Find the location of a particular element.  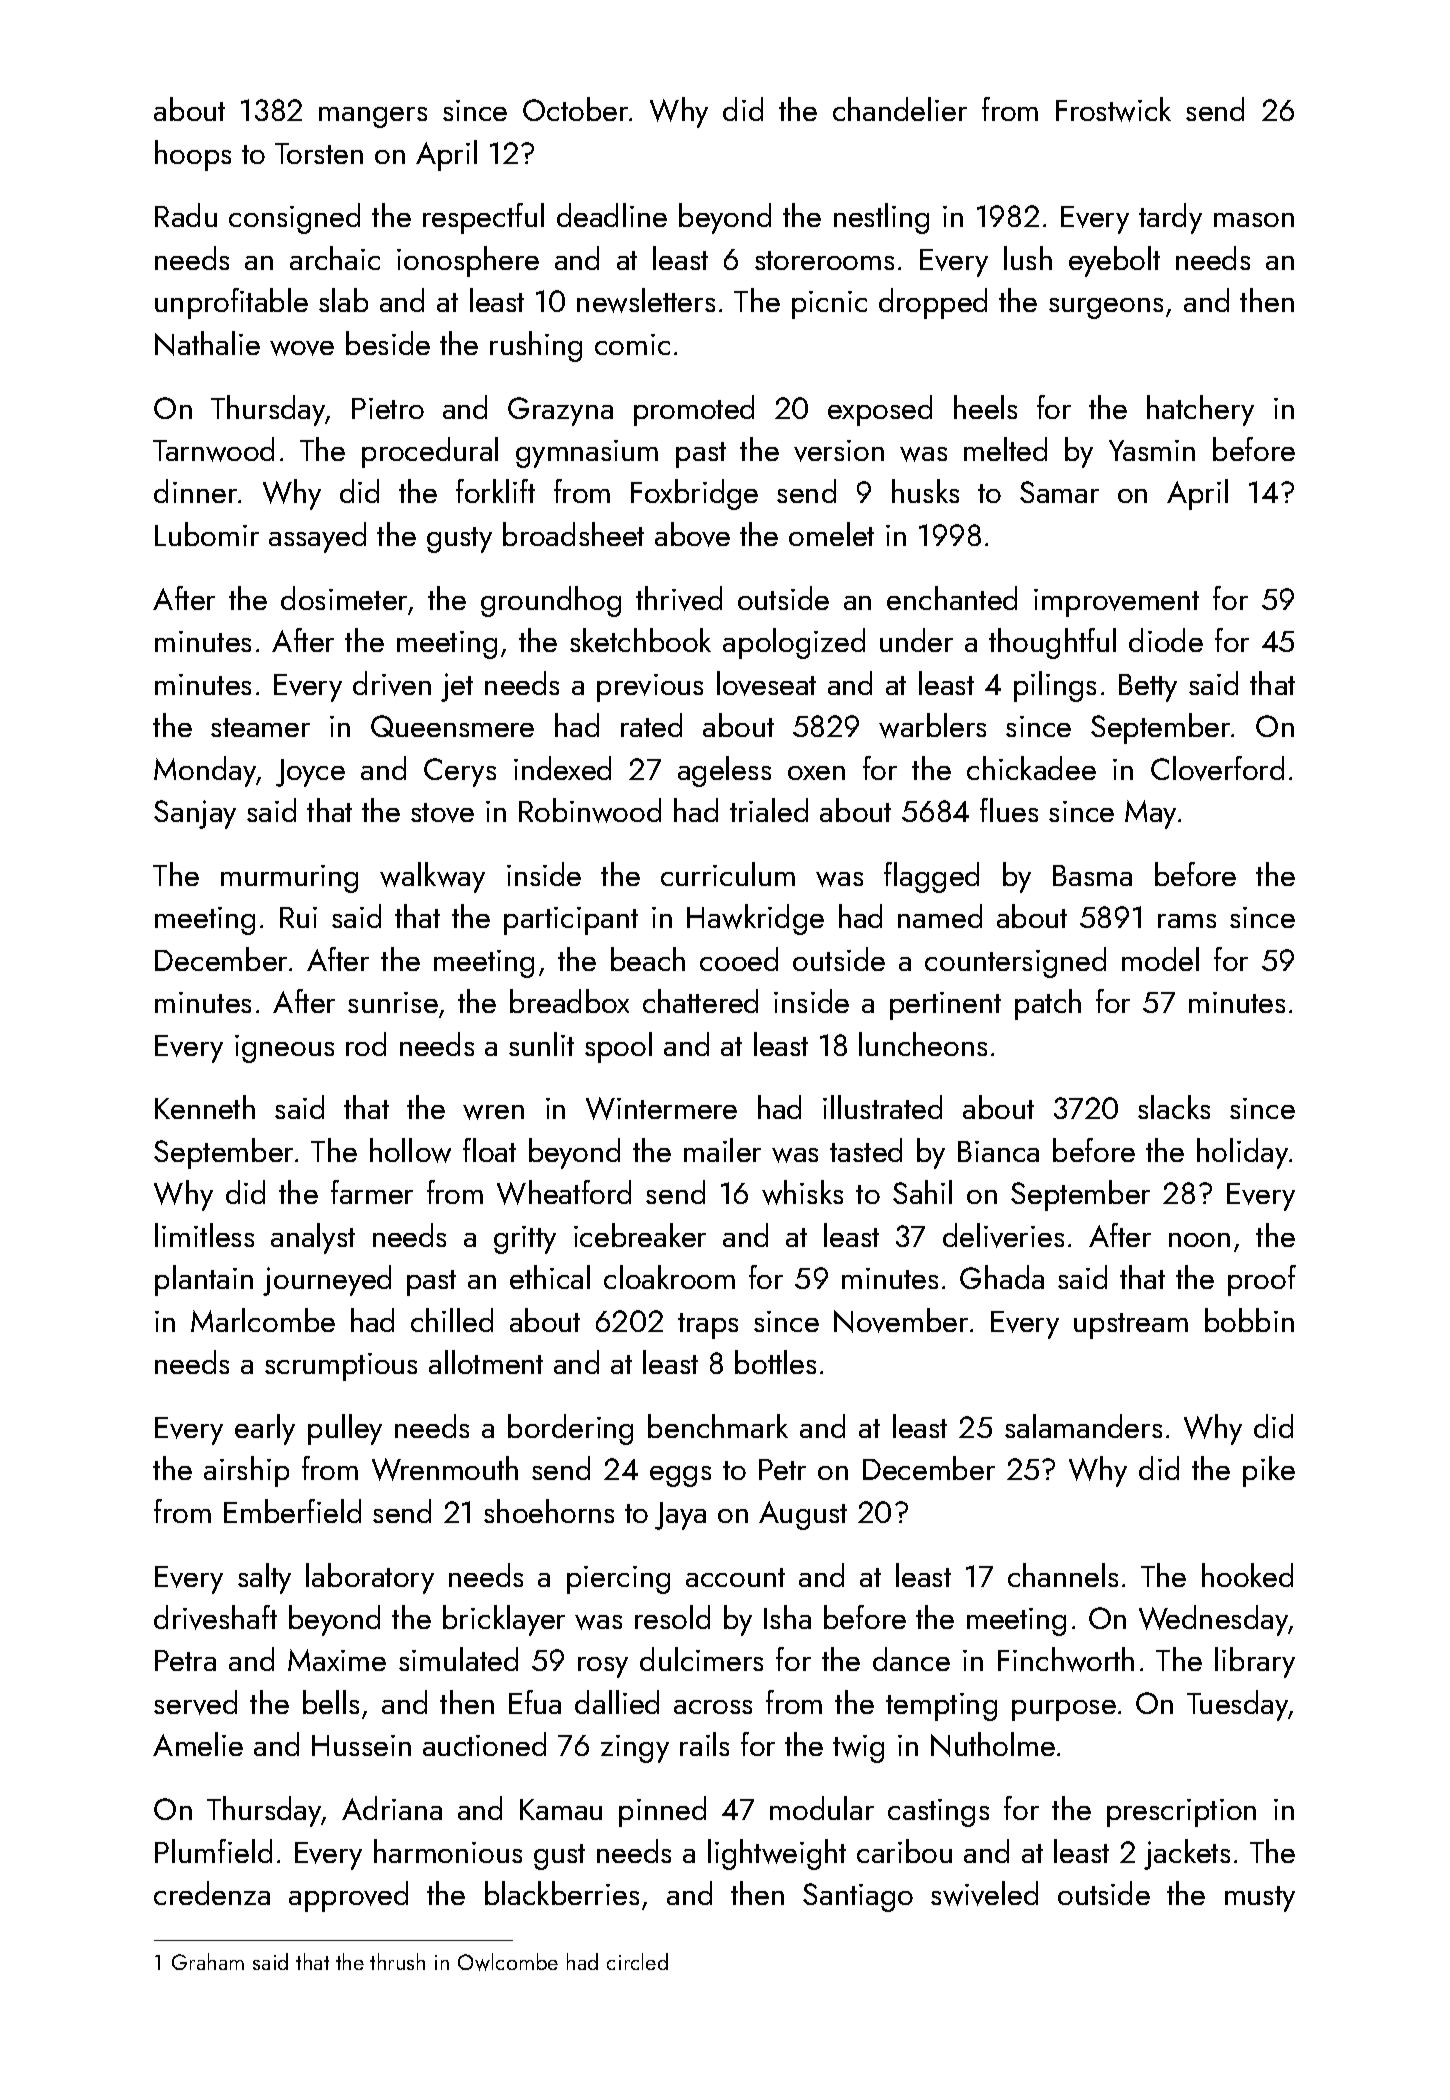

sunrise is located at coordinates (393, 1002).
